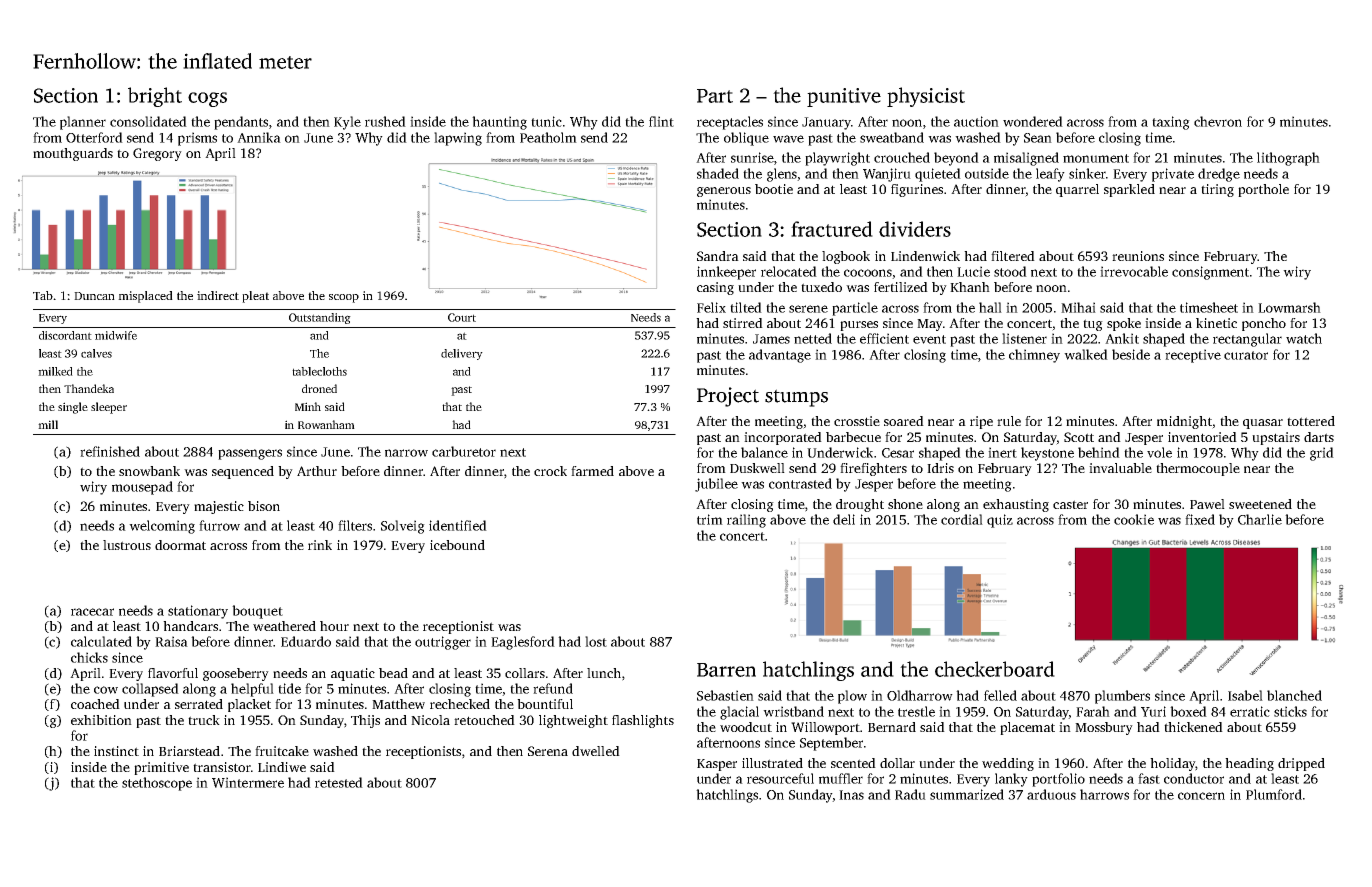 The height and width of the screenshot is (887, 1372). I want to click on Sandra, so click(718, 256).
